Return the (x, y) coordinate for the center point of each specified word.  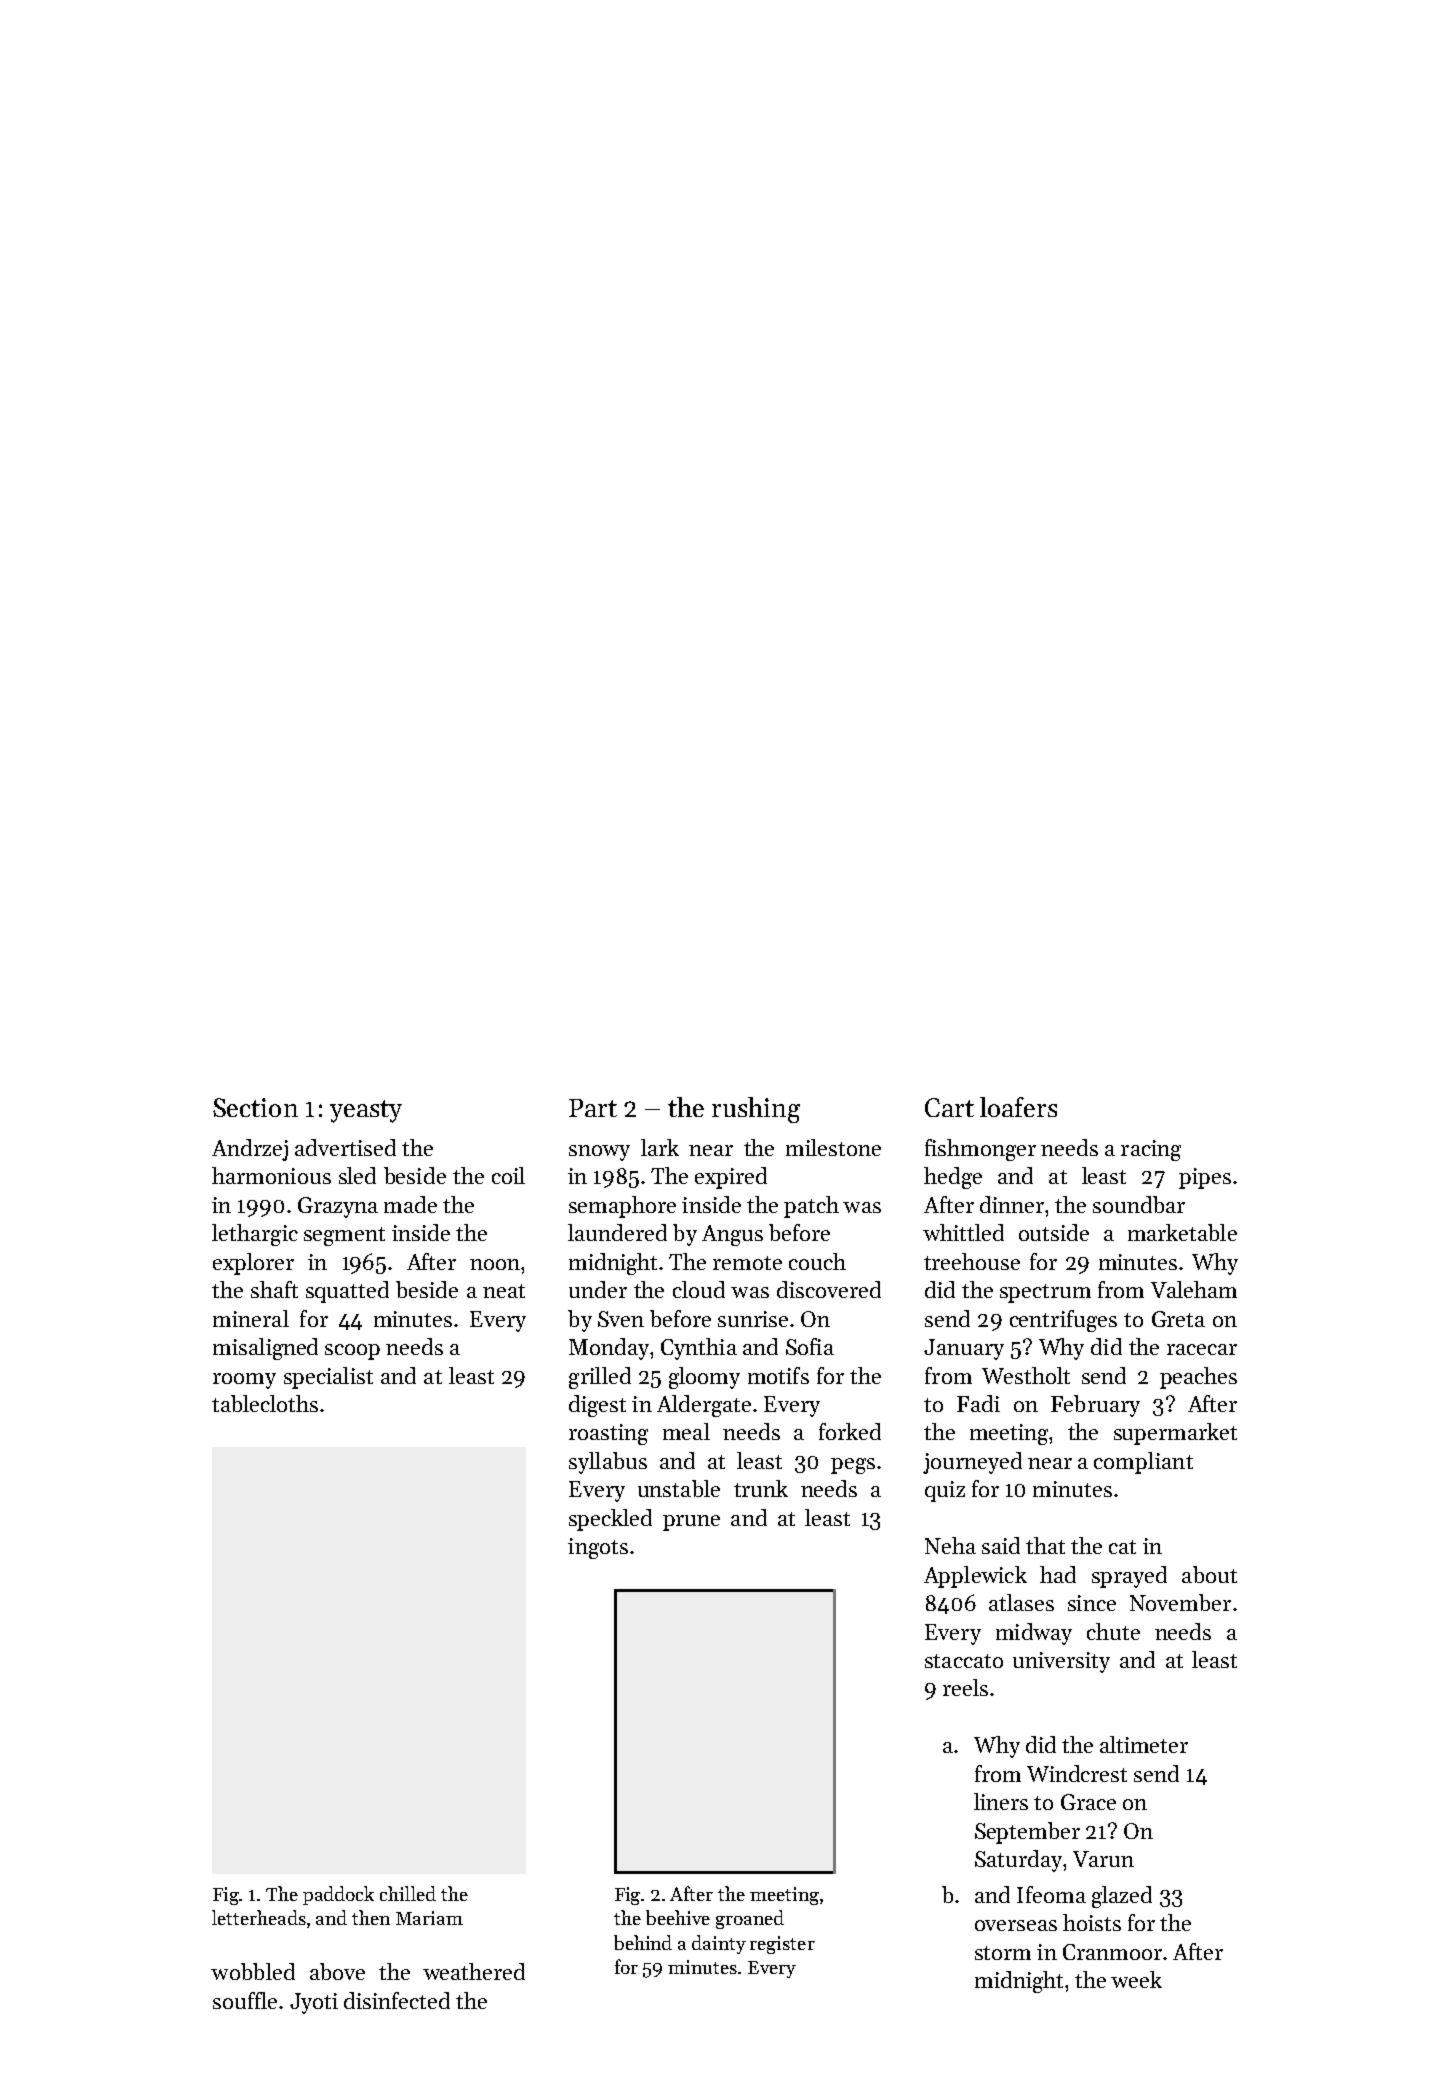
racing (1151, 1150)
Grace (1088, 1802)
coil (508, 1175)
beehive (678, 1917)
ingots (598, 1548)
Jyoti (314, 2003)
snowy (599, 1153)
